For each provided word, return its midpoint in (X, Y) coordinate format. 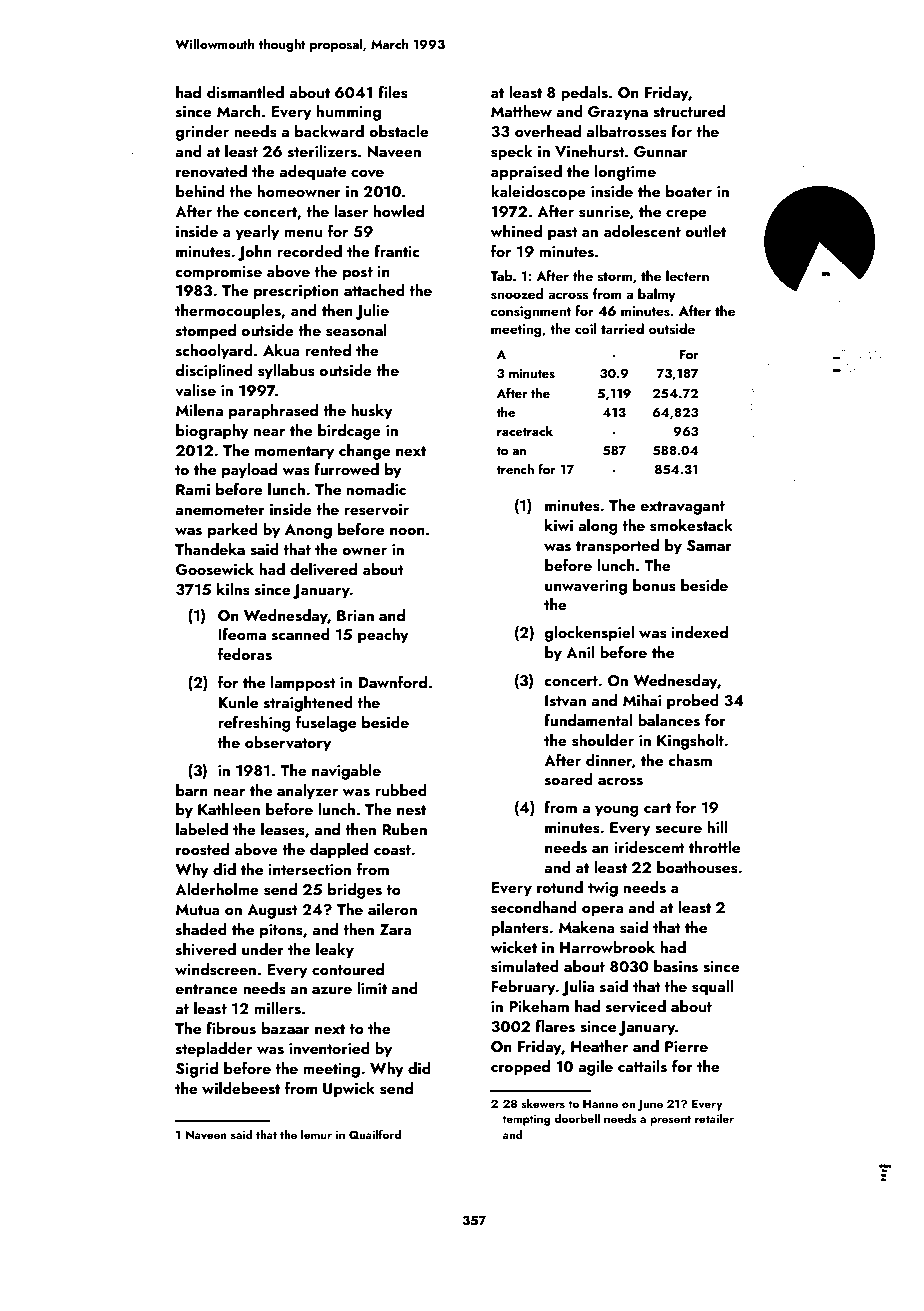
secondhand (534, 907)
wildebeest (241, 1088)
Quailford (375, 1134)
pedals (584, 94)
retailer (714, 1118)
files (393, 92)
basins (676, 966)
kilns (233, 589)
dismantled (245, 92)
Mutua (198, 909)
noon (407, 531)
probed (693, 702)
